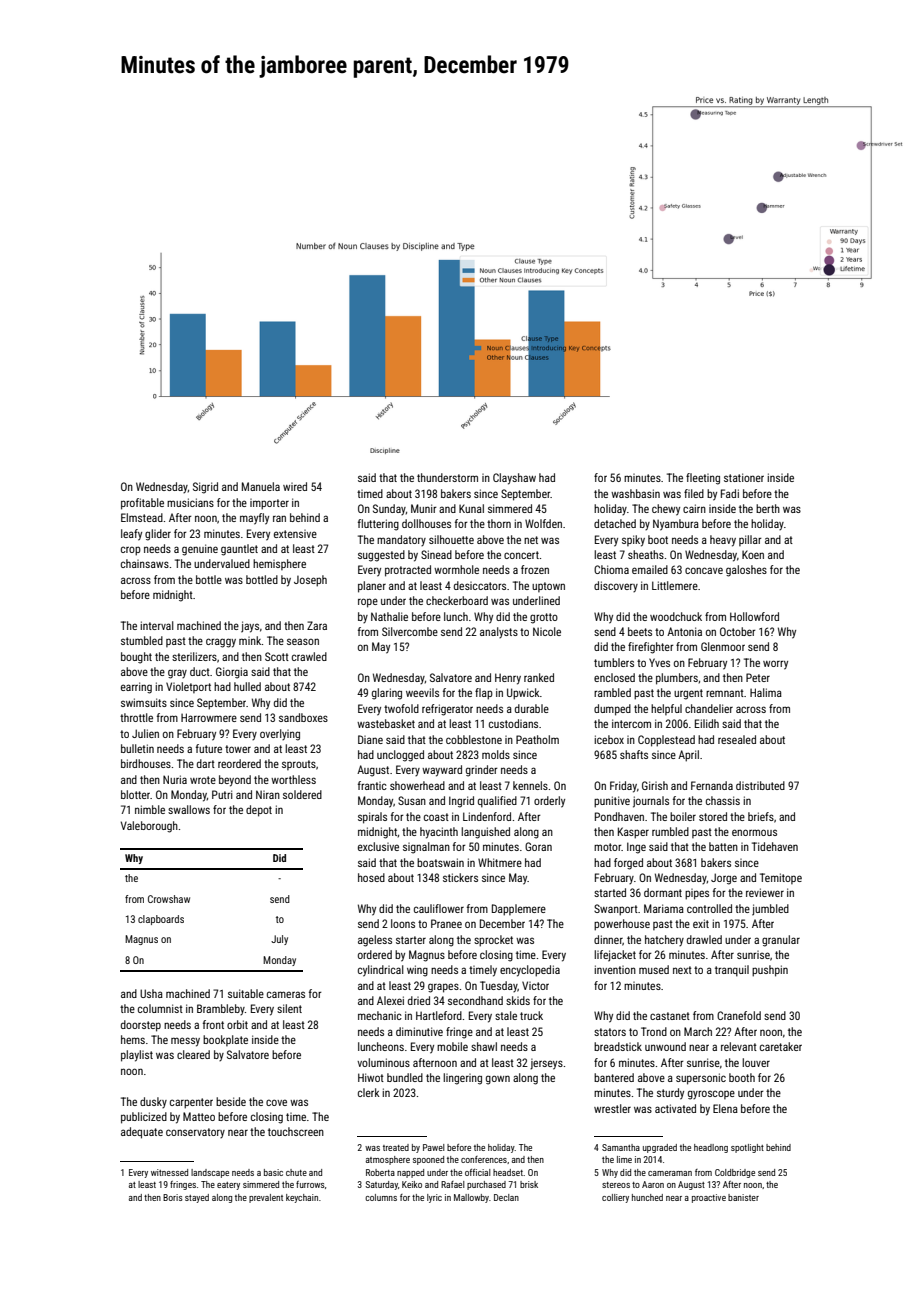 The image size is (924, 1308). What do you see at coordinates (754, 616) in the screenshot?
I see `Hollowford` at bounding box center [754, 616].
